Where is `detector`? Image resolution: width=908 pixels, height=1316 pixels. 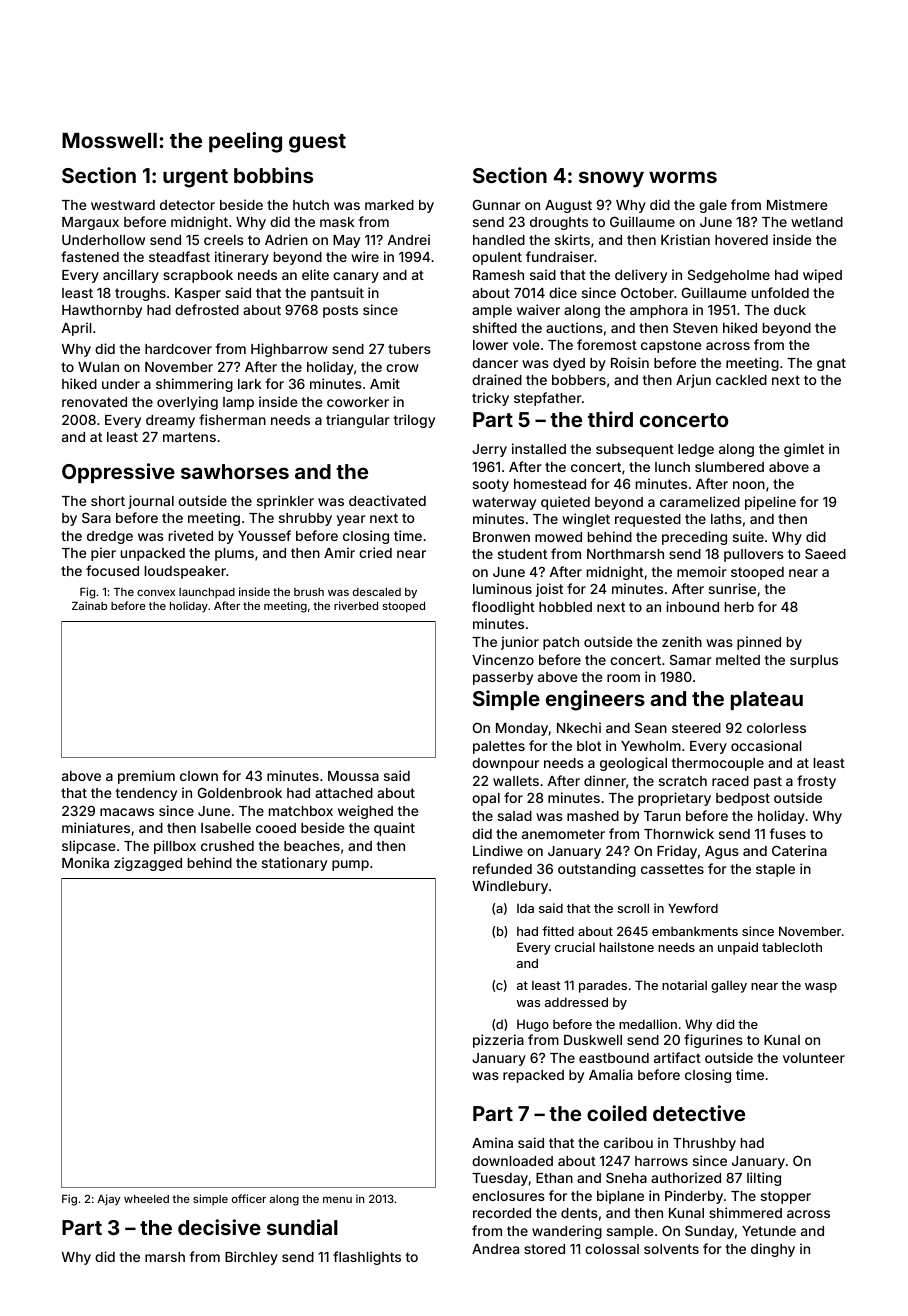 detector is located at coordinates (187, 205).
